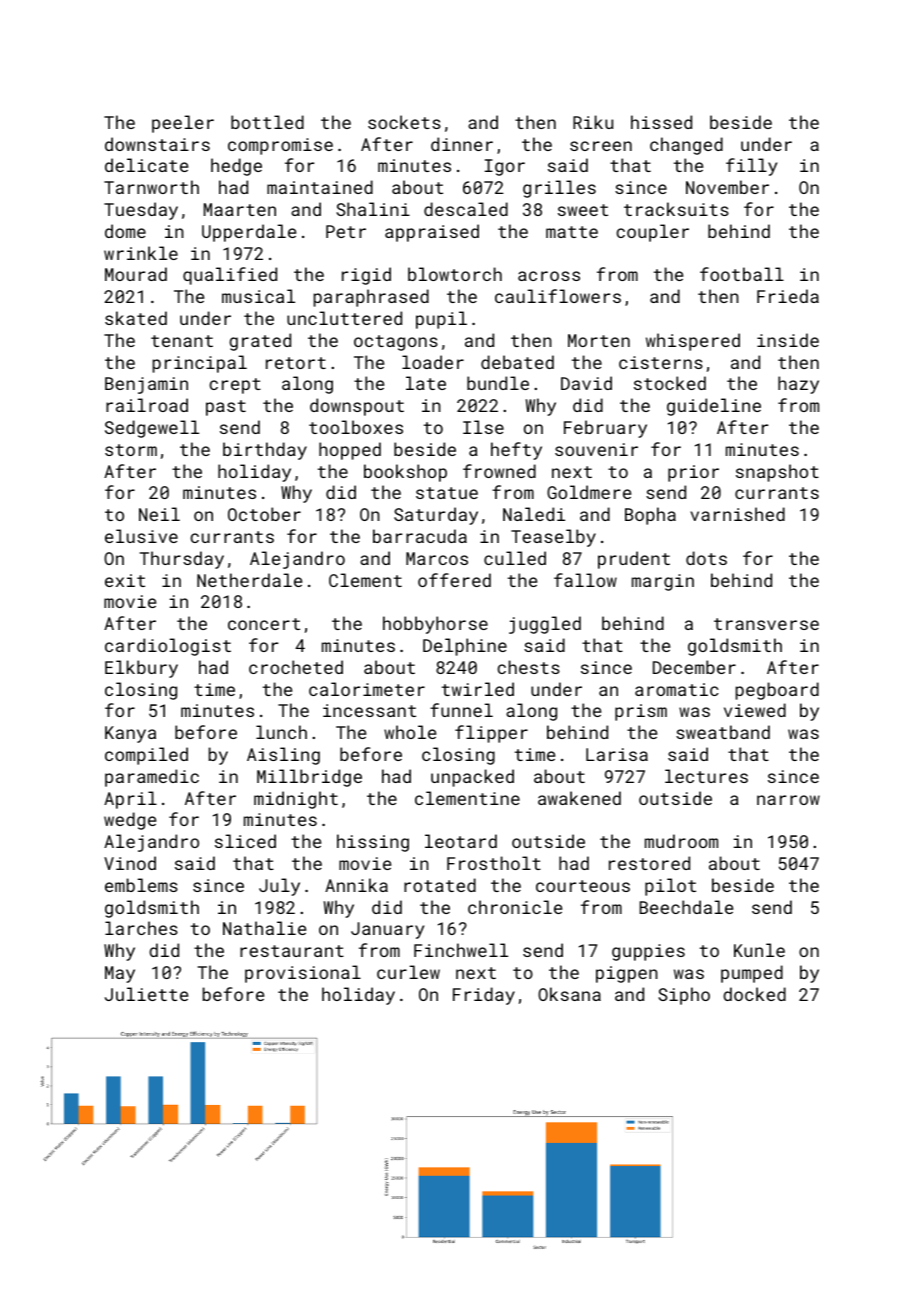 The image size is (924, 1308). What do you see at coordinates (650, 516) in the screenshot?
I see `Bopha` at bounding box center [650, 516].
